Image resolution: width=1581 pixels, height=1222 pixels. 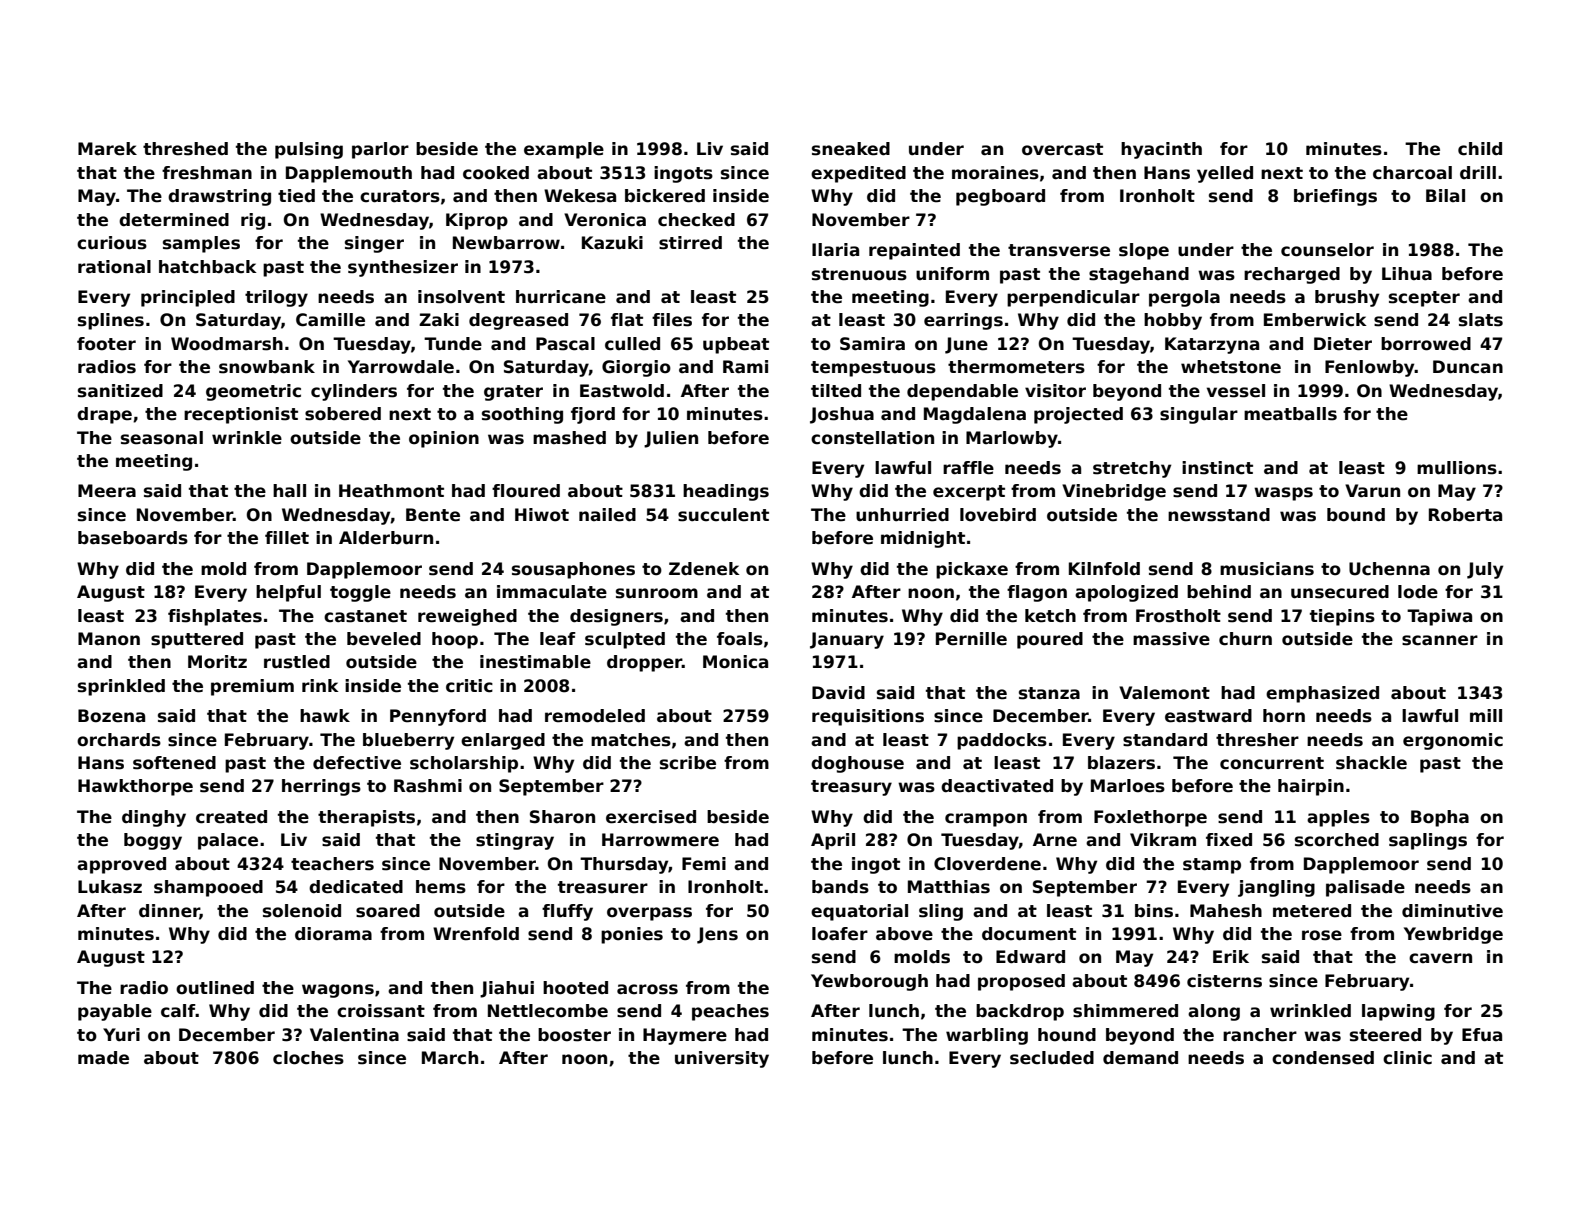 What do you see at coordinates (107, 149) in the screenshot?
I see `Marek` at bounding box center [107, 149].
